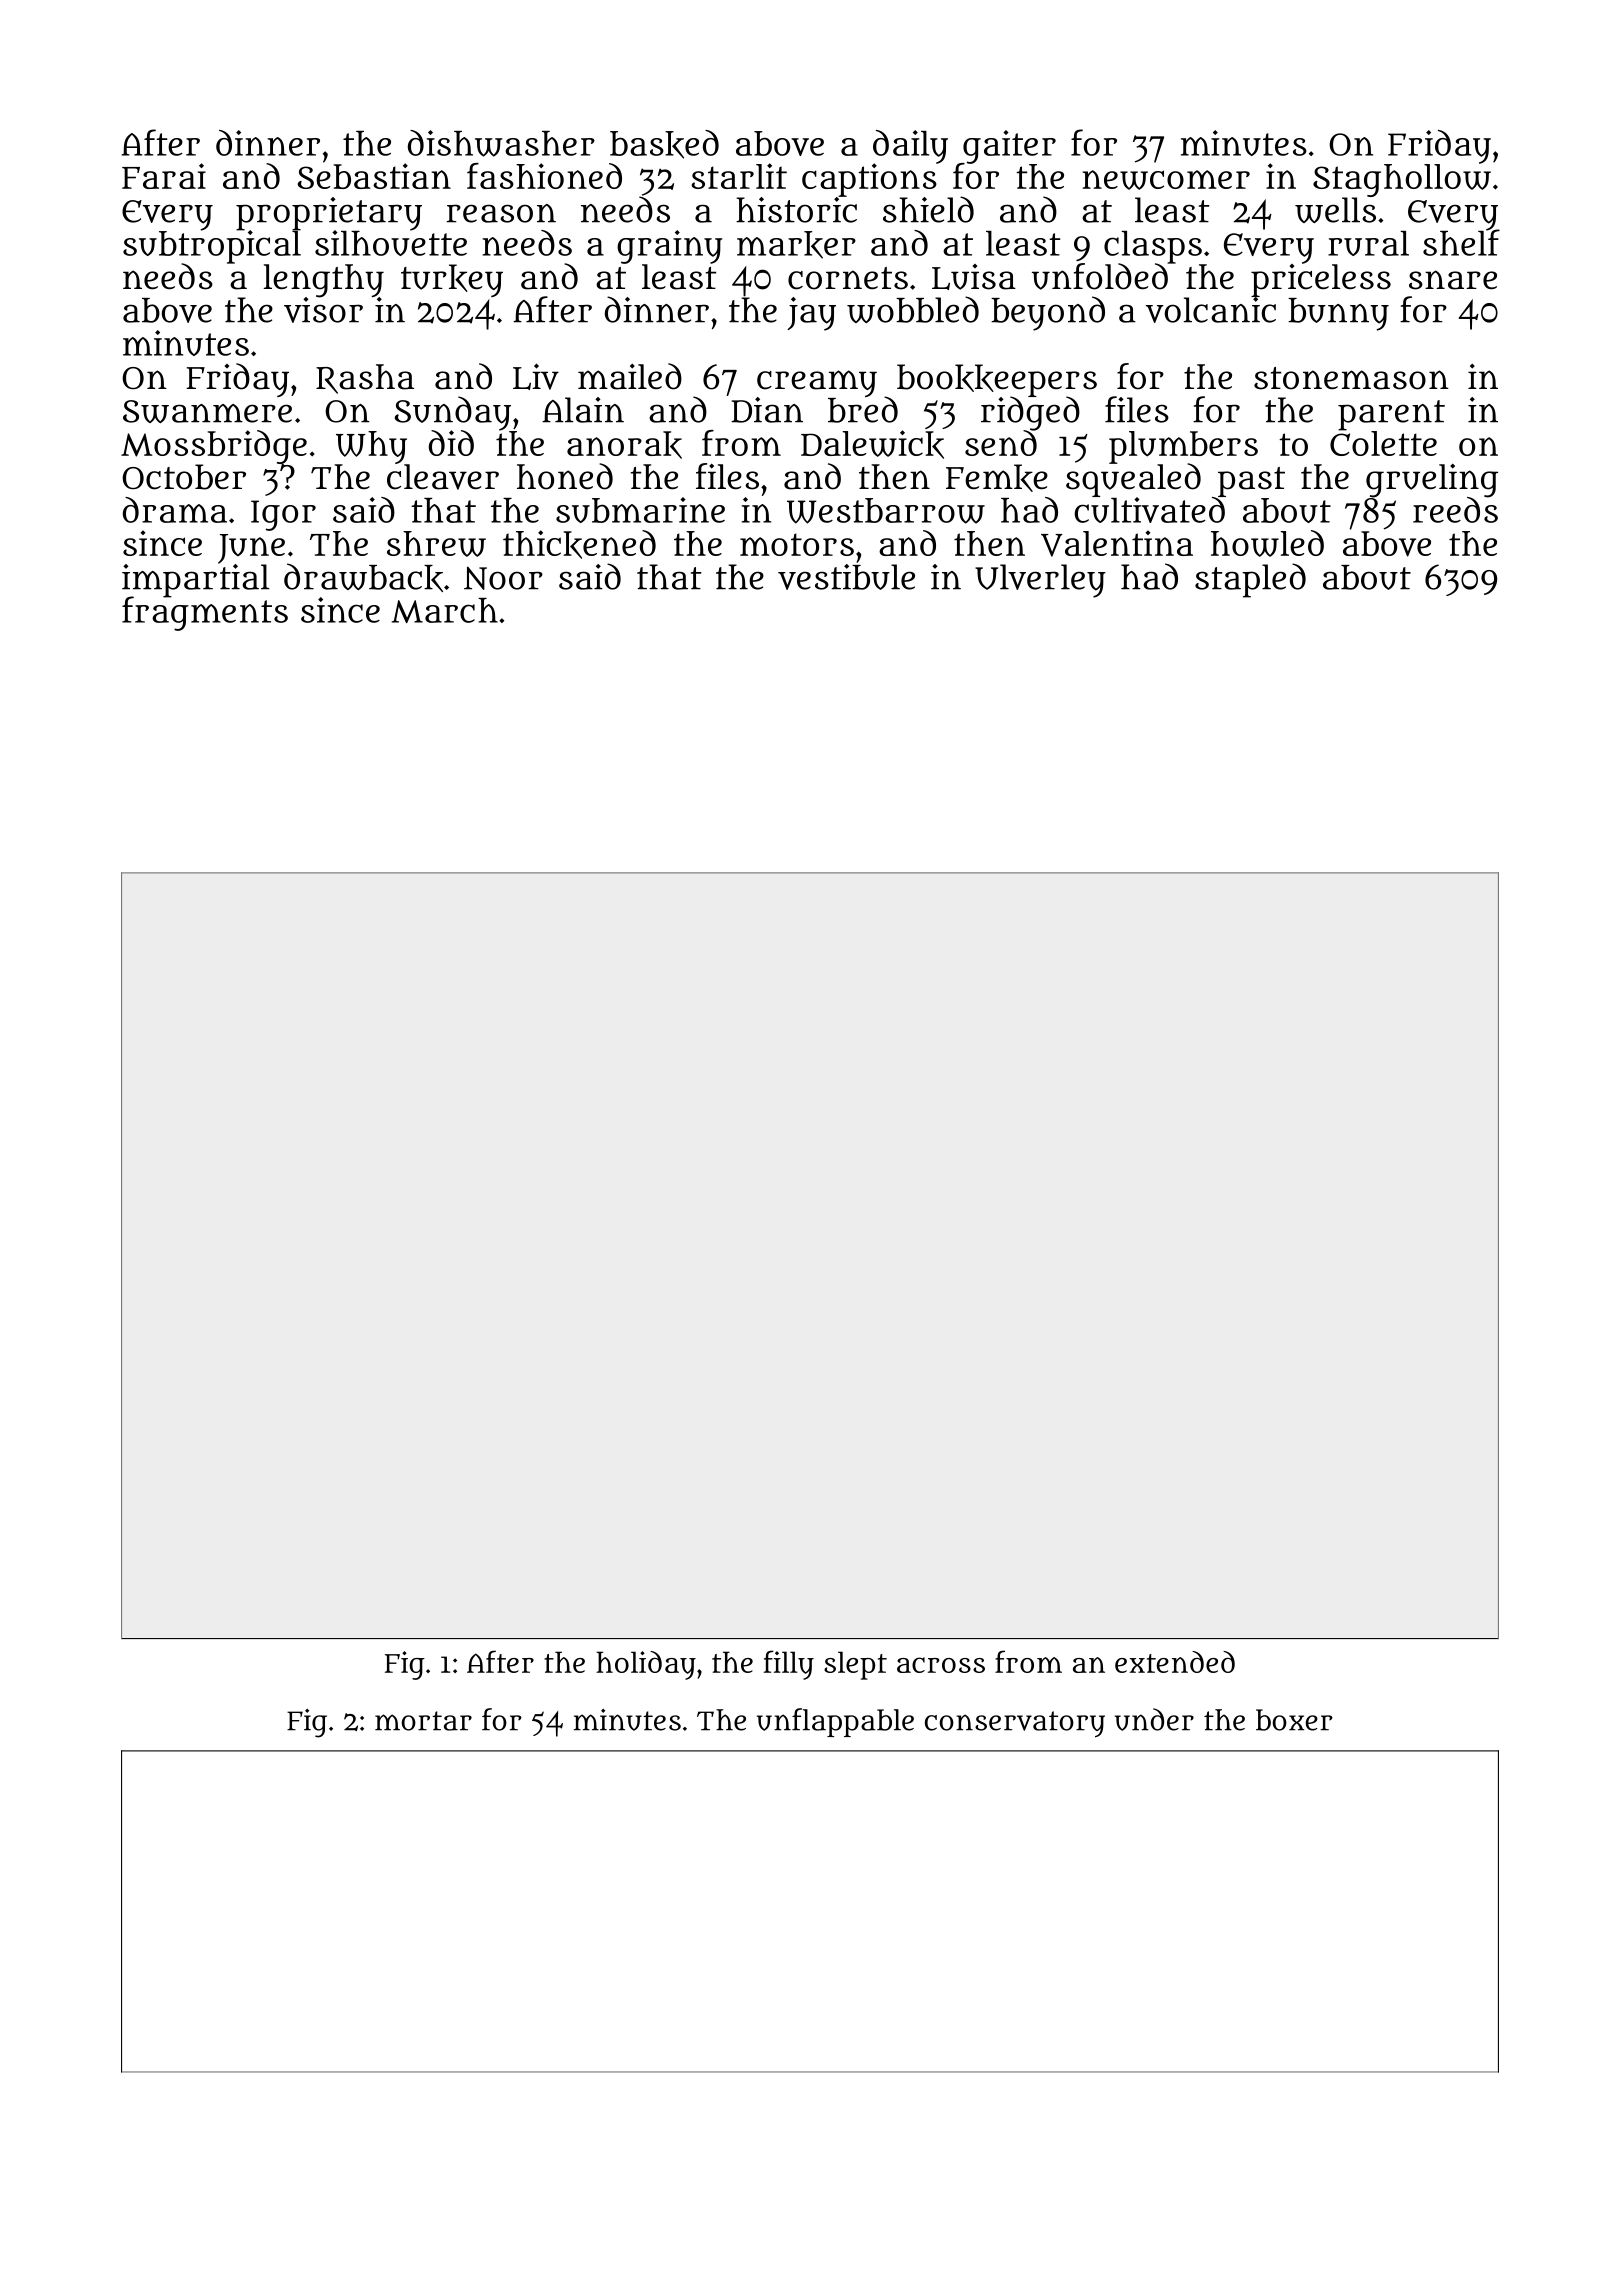 This page has width=1620, height=2292. Describe the element at coordinates (205, 614) in the page. I see `fragments` at that location.
